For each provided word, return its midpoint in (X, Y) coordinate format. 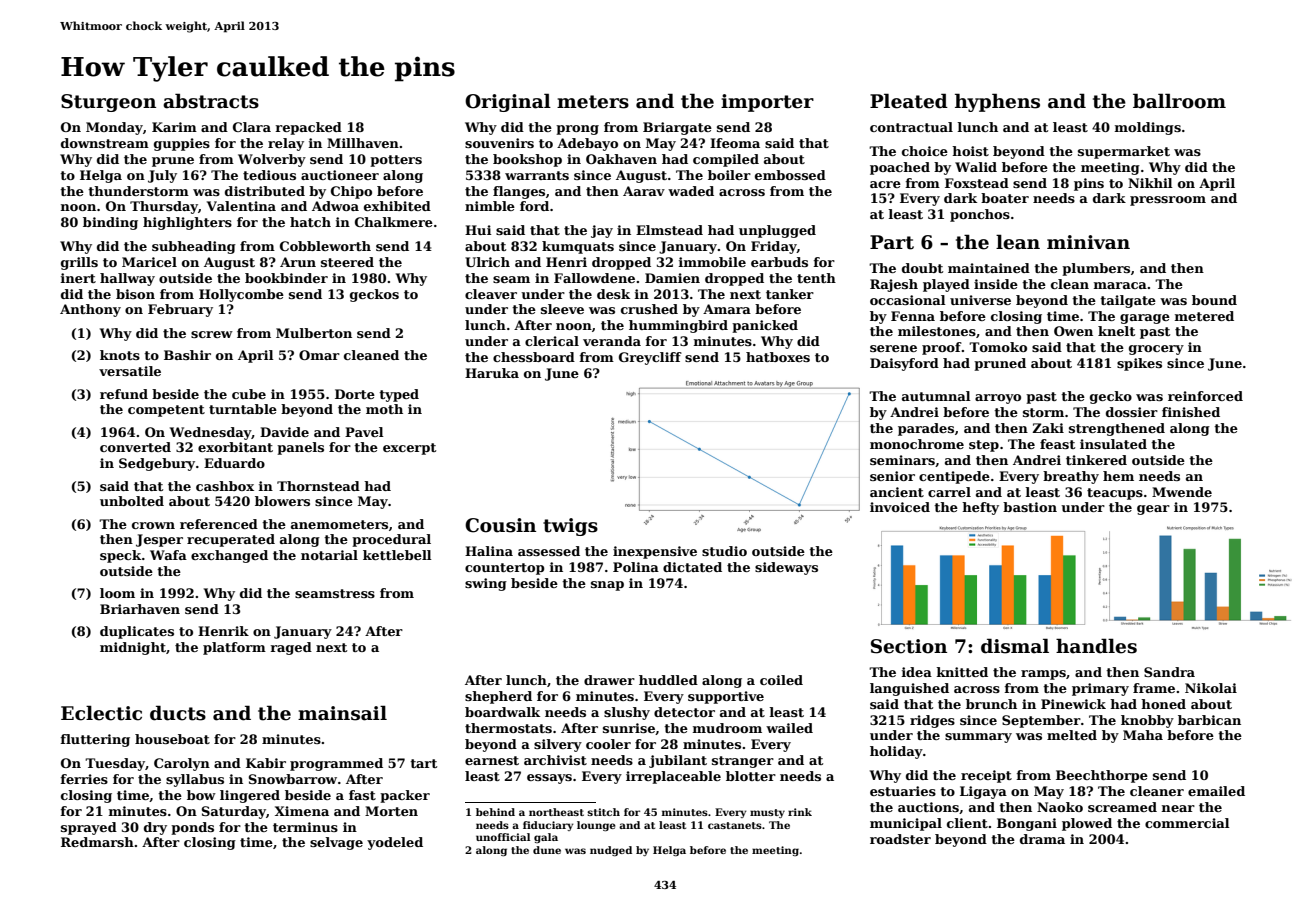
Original (508, 102)
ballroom (1179, 101)
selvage (336, 843)
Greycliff (650, 358)
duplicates (137, 632)
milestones (937, 331)
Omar (319, 355)
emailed (1216, 791)
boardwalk (502, 712)
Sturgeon (108, 103)
